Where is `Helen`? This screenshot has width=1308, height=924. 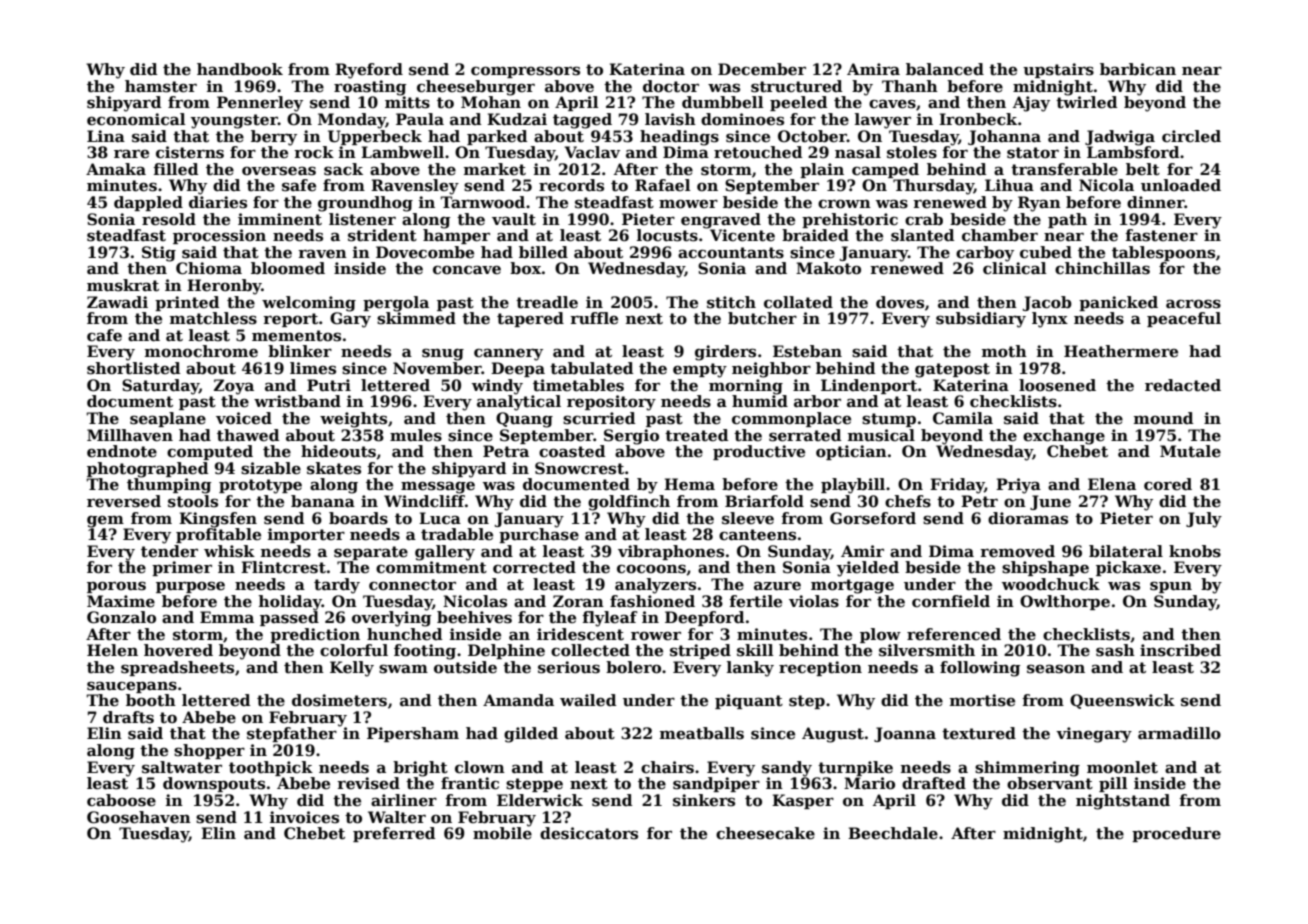 Helen is located at coordinates (112, 650).
